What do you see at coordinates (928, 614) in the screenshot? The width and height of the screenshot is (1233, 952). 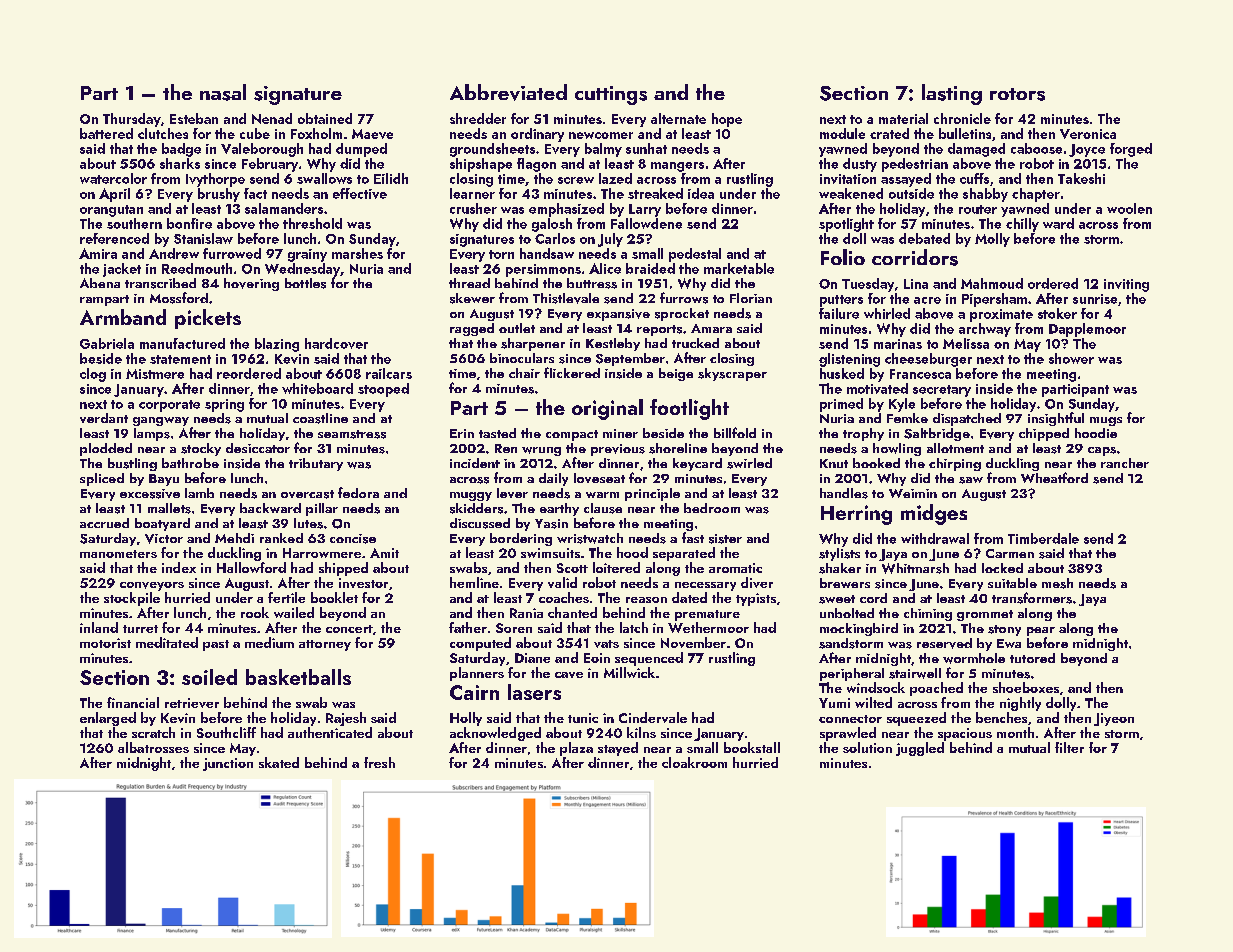 I see `chiming` at bounding box center [928, 614].
